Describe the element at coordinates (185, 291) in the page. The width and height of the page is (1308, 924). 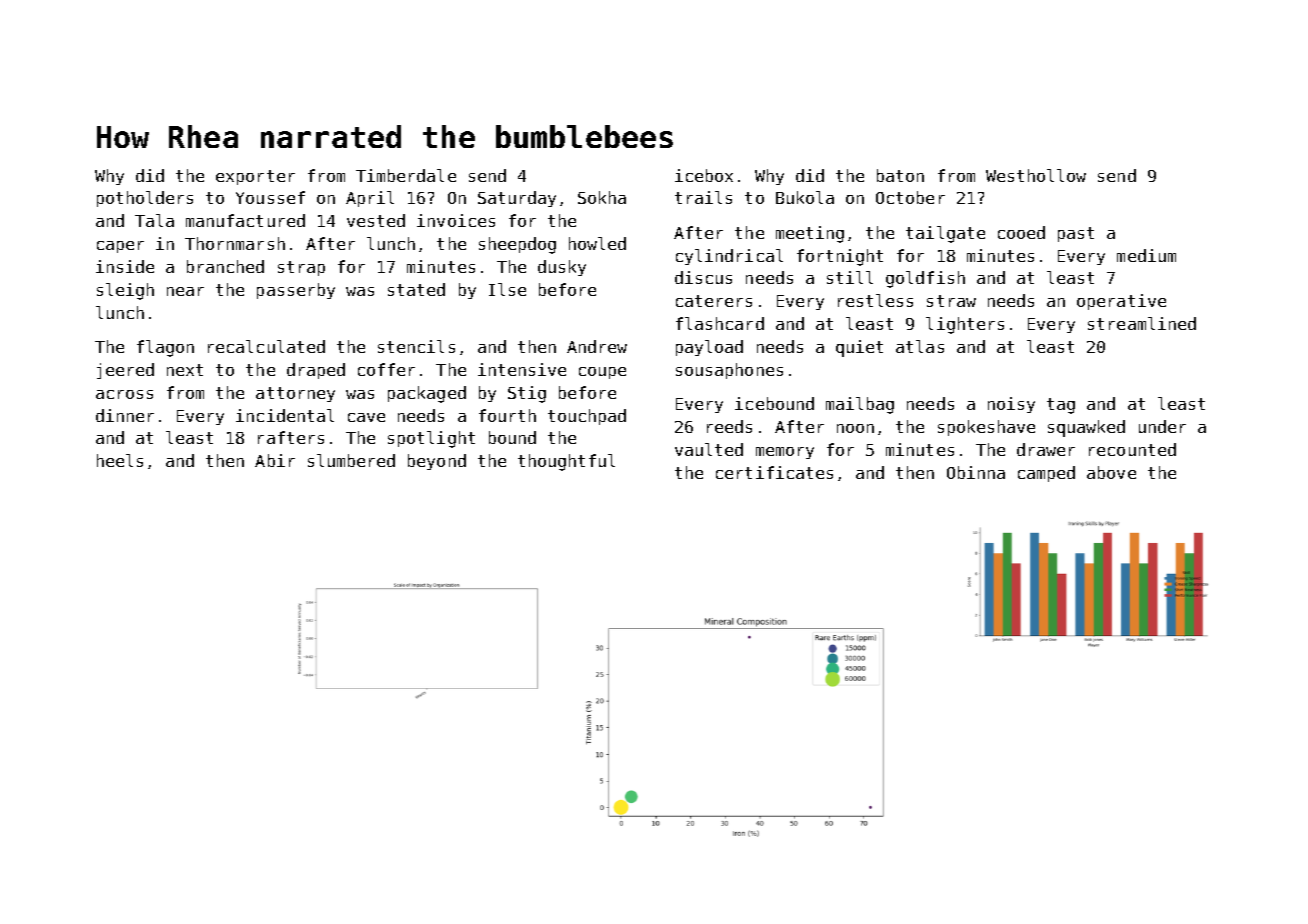
I see `near` at that location.
